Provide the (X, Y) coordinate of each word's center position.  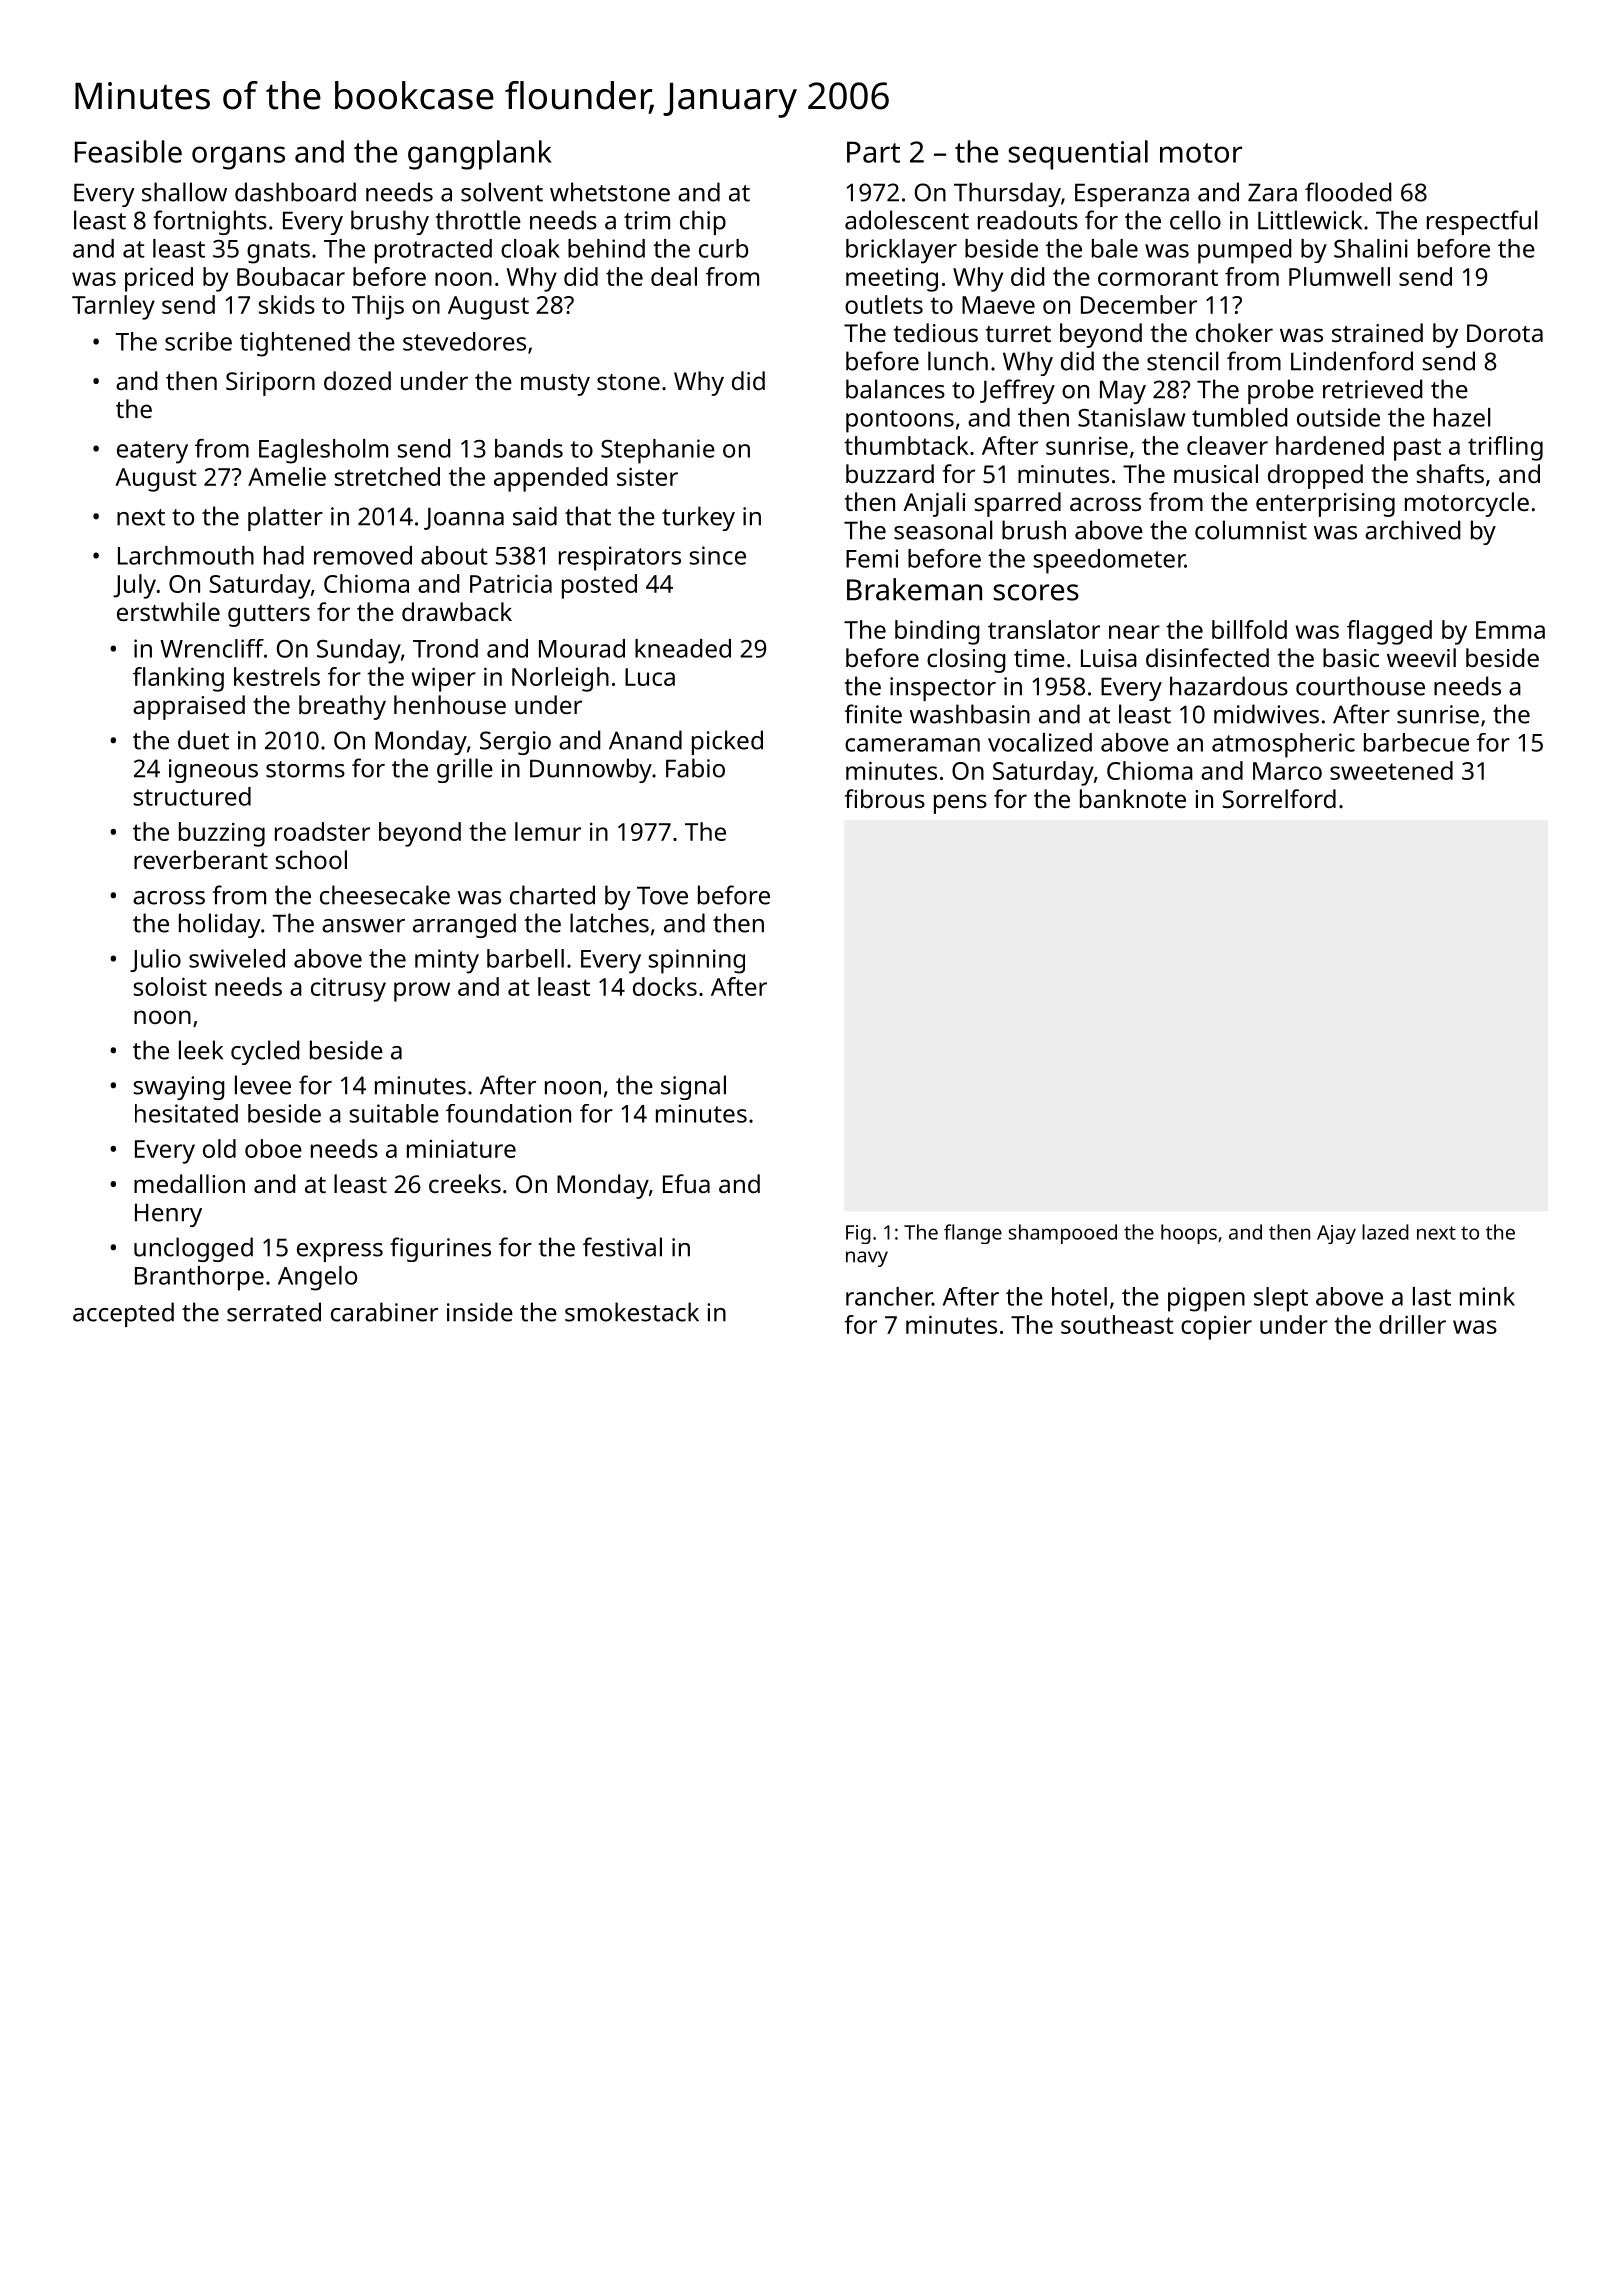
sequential (1078, 155)
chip (703, 222)
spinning (697, 961)
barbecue (1416, 742)
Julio (155, 960)
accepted (123, 1314)
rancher (889, 1296)
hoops (1189, 1234)
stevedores (464, 341)
